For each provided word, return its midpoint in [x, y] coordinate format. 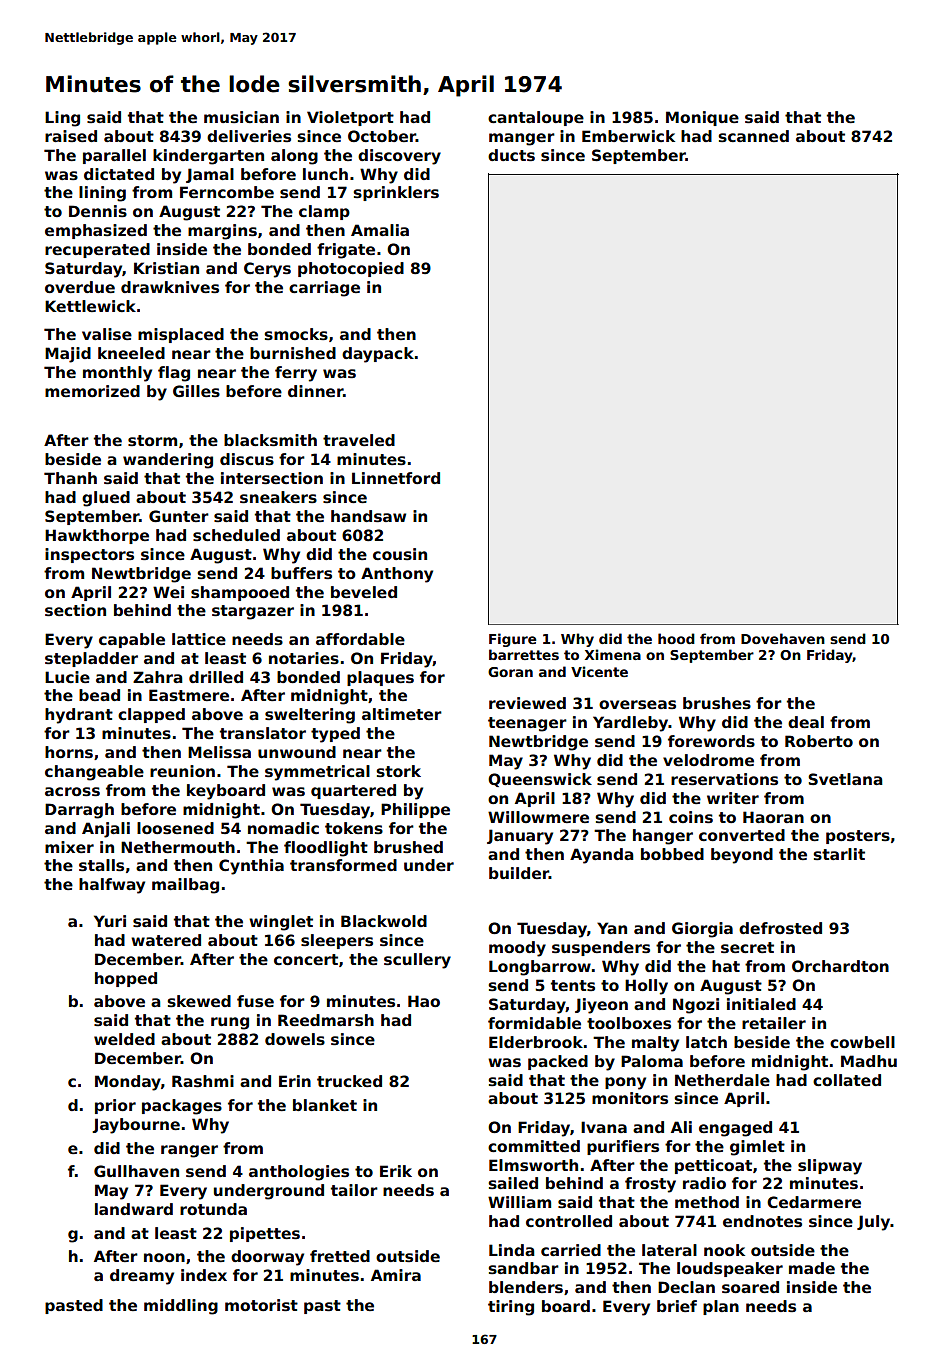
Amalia [380, 230]
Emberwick [628, 136]
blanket [325, 1105]
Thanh [70, 478]
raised [71, 136]
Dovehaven [783, 638]
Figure [512, 640]
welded [124, 1039]
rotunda [213, 1209]
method [707, 1202]
